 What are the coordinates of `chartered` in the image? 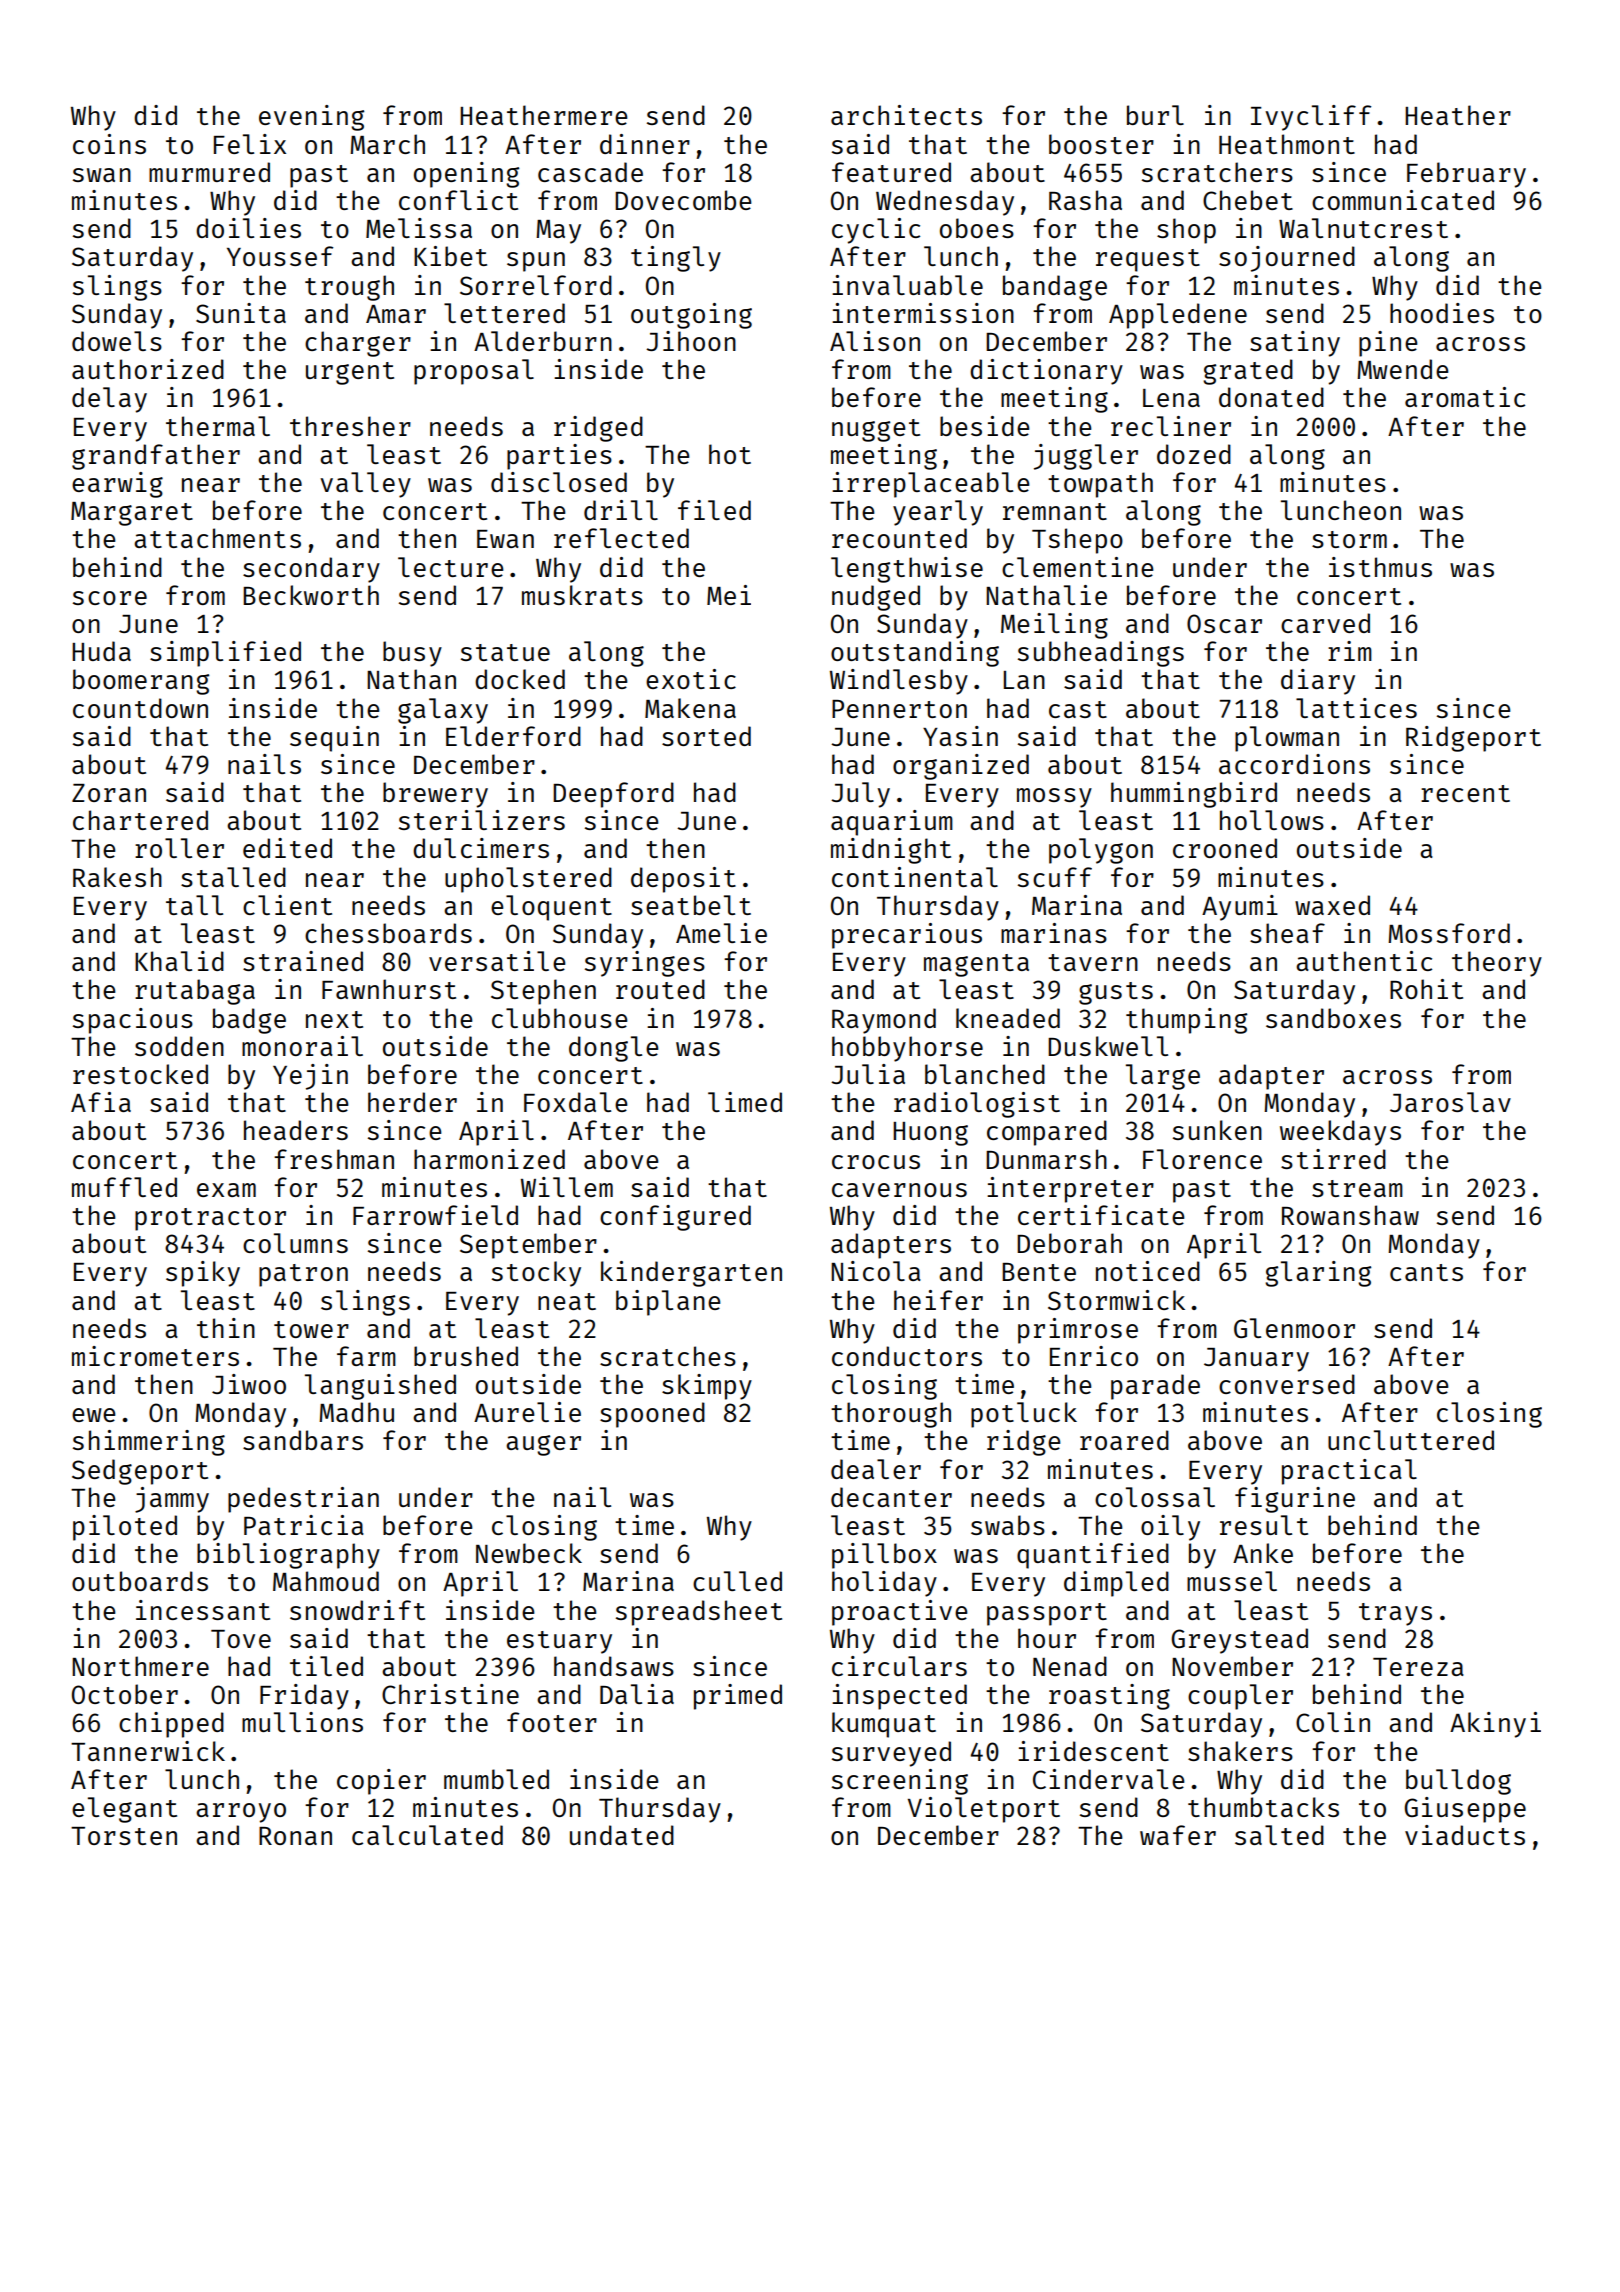 It's located at (140, 820).
